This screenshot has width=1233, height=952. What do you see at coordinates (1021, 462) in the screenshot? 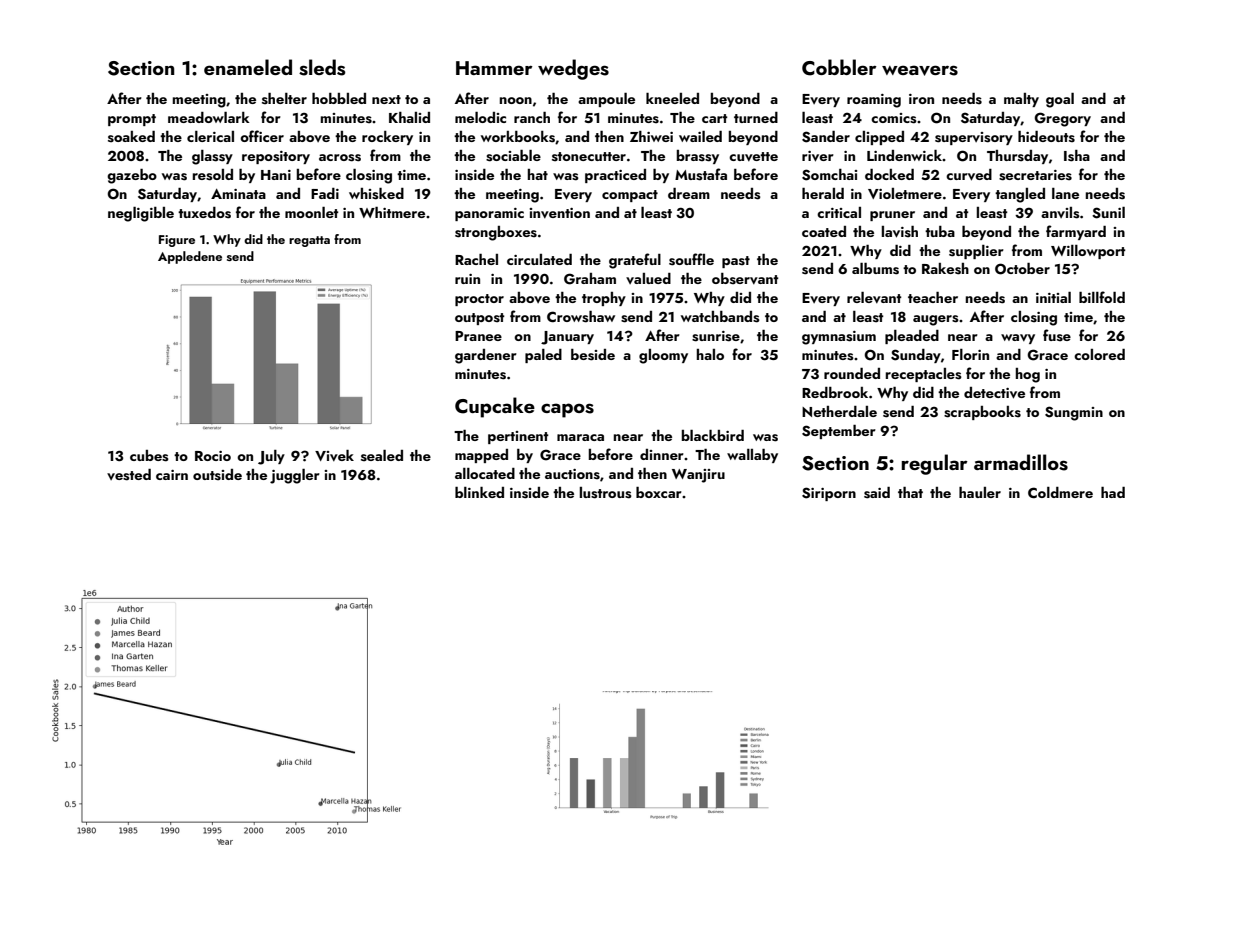
I see `armadillos` at bounding box center [1021, 462].
